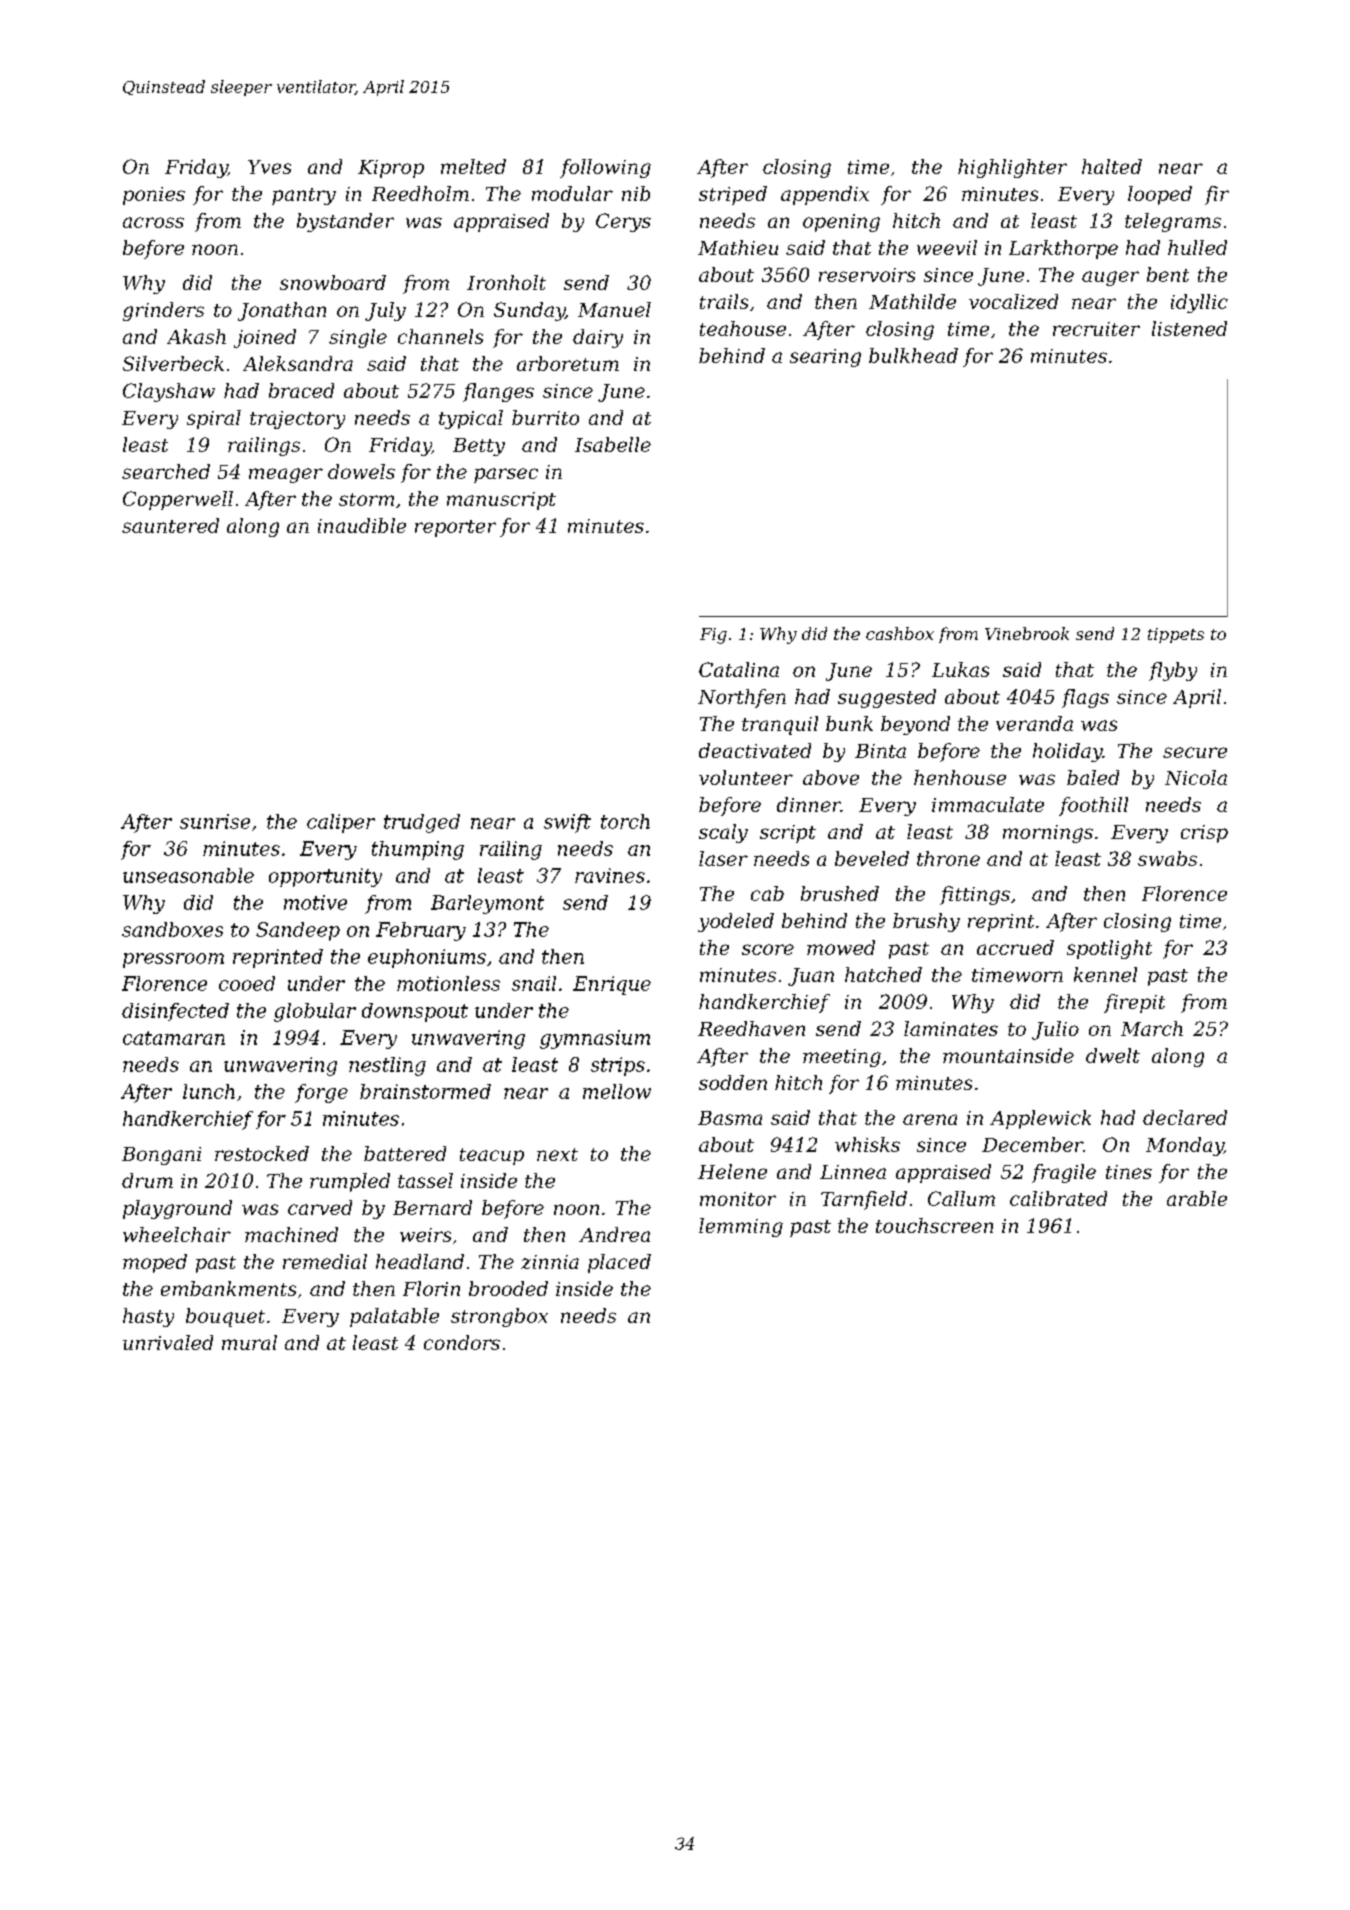 This screenshot has height=1910, width=1350. Describe the element at coordinates (269, 167) in the screenshot. I see `Yves` at that location.
